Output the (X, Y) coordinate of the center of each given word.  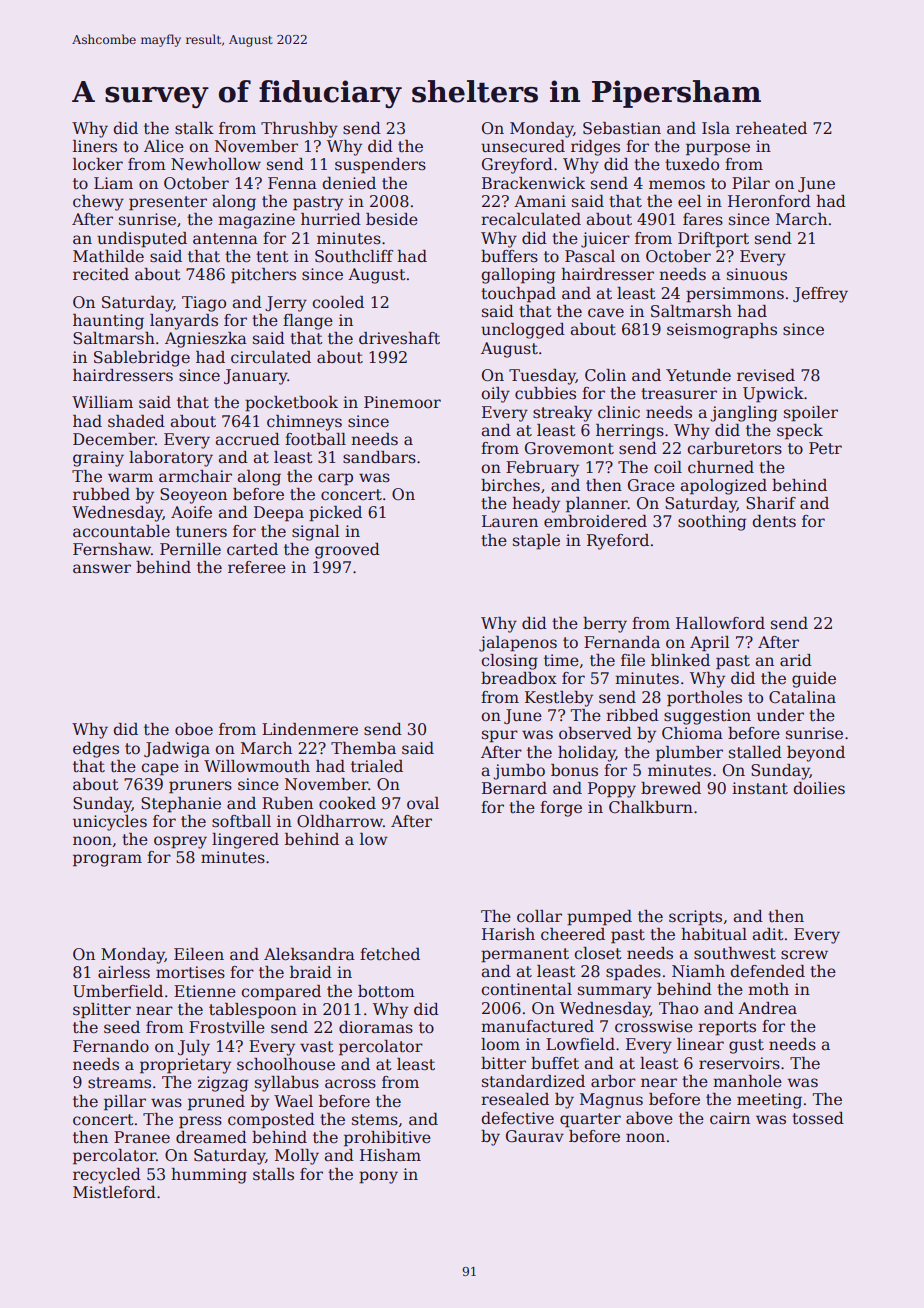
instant (760, 788)
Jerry (286, 304)
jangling (743, 414)
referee (257, 567)
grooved (347, 551)
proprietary (185, 1066)
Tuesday (542, 377)
